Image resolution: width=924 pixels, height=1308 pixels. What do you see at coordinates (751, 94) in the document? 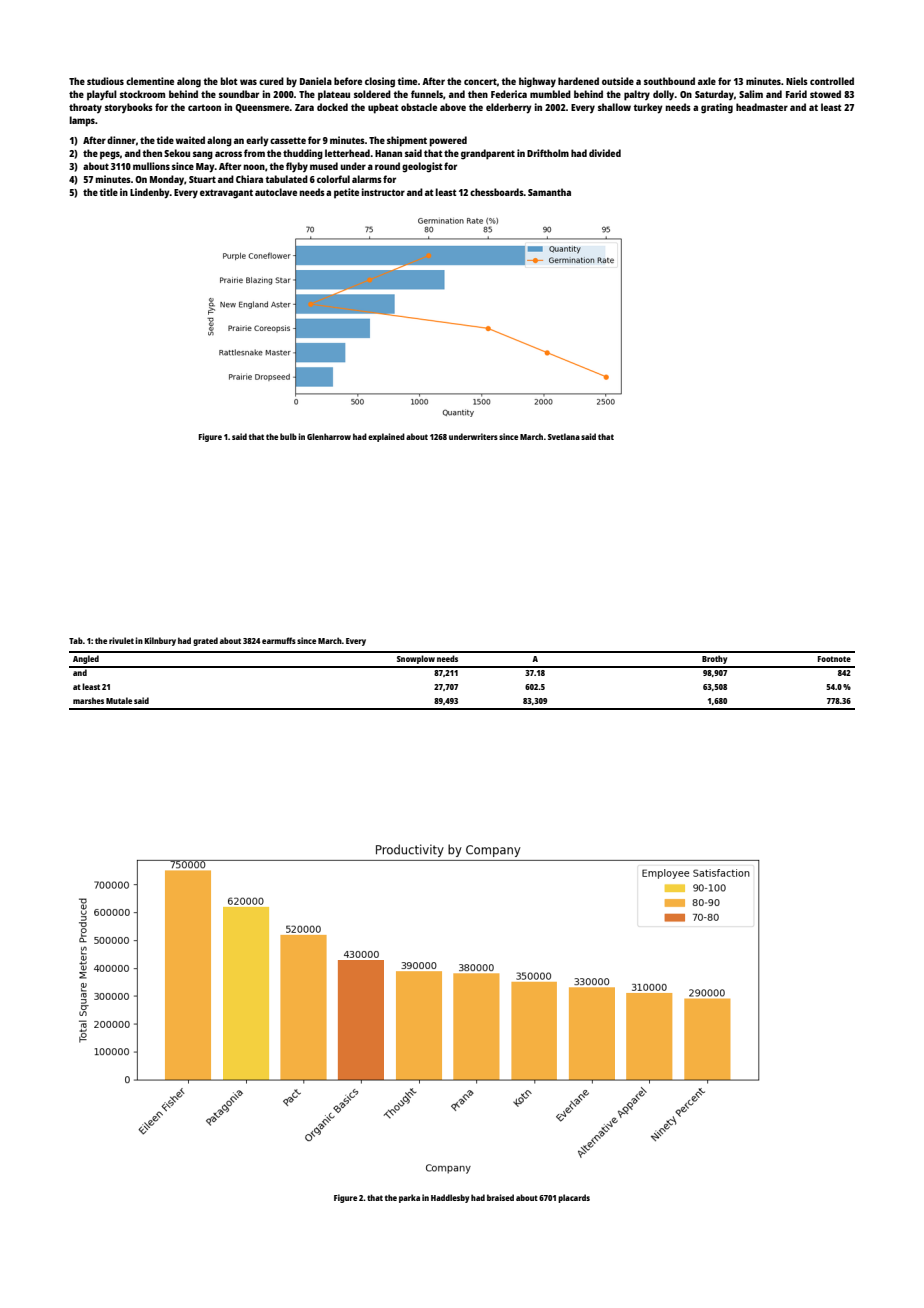
I see `Salim` at bounding box center [751, 94].
